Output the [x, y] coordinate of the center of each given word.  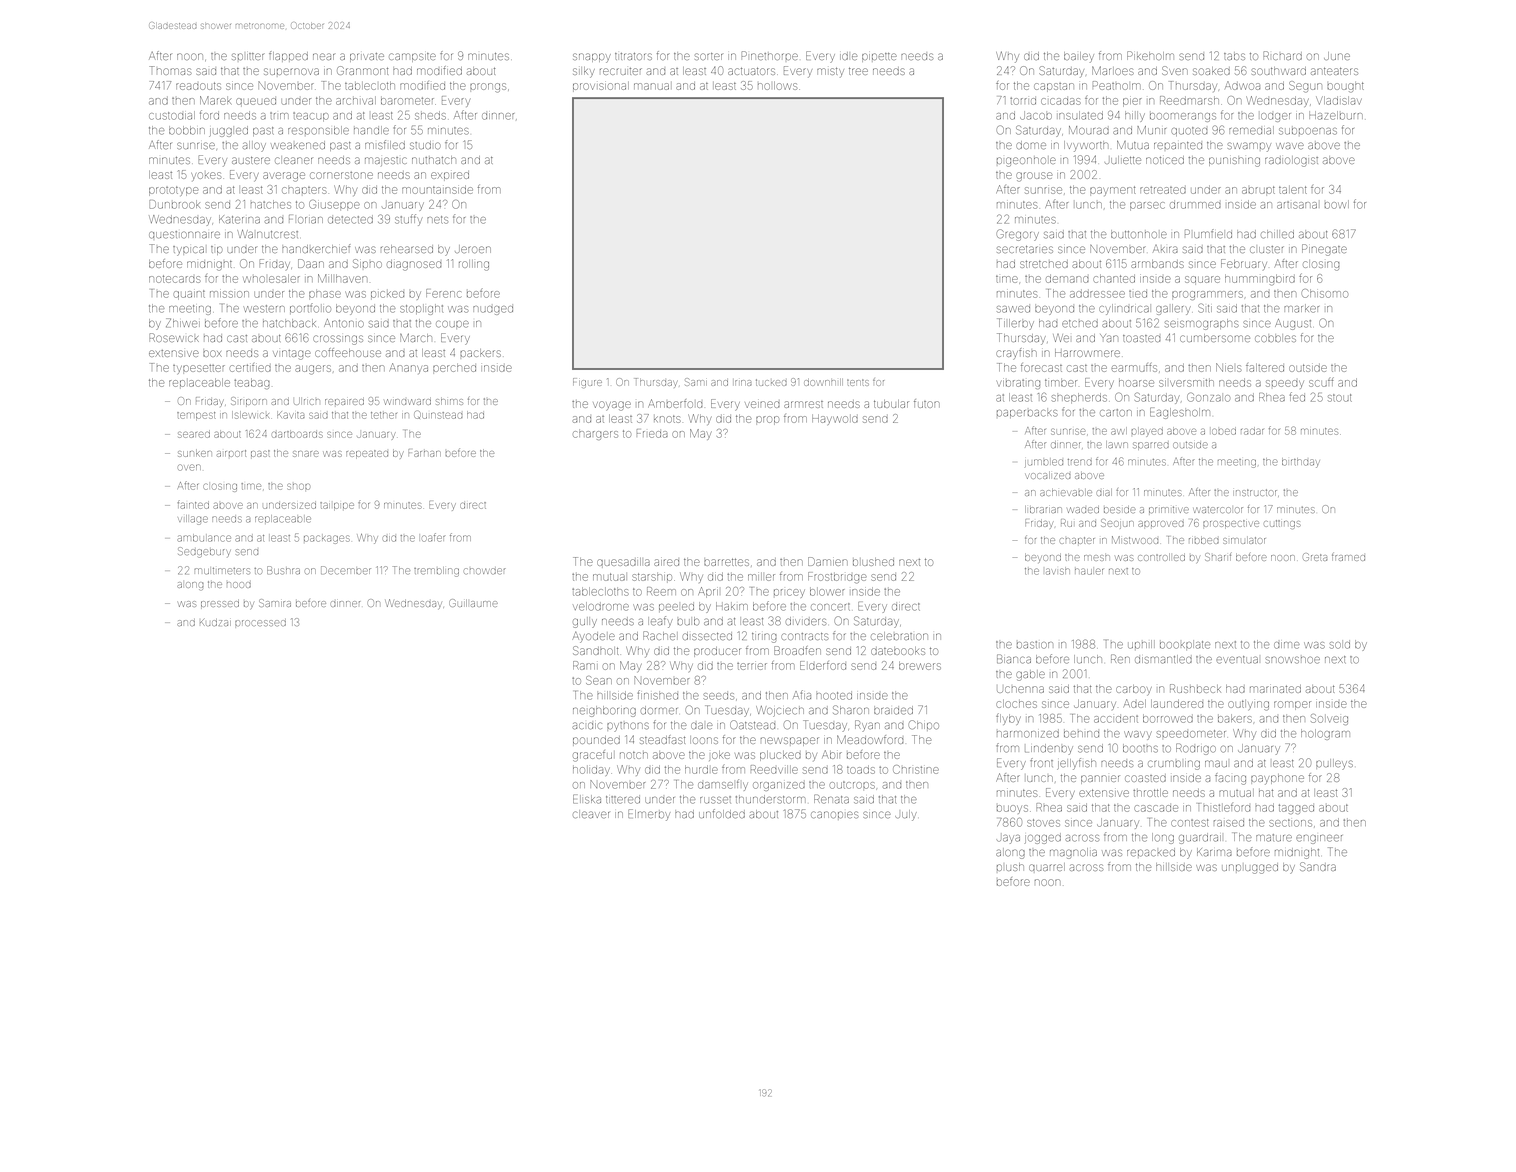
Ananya [409, 368]
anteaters [1334, 71]
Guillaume [473, 603]
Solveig [1329, 719]
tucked [771, 382]
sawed [1013, 309]
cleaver [591, 814]
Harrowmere [1087, 353]
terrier [752, 666]
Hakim [732, 606]
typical [188, 251]
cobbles [1275, 338]
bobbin [187, 130]
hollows [777, 86]
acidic [587, 725]
